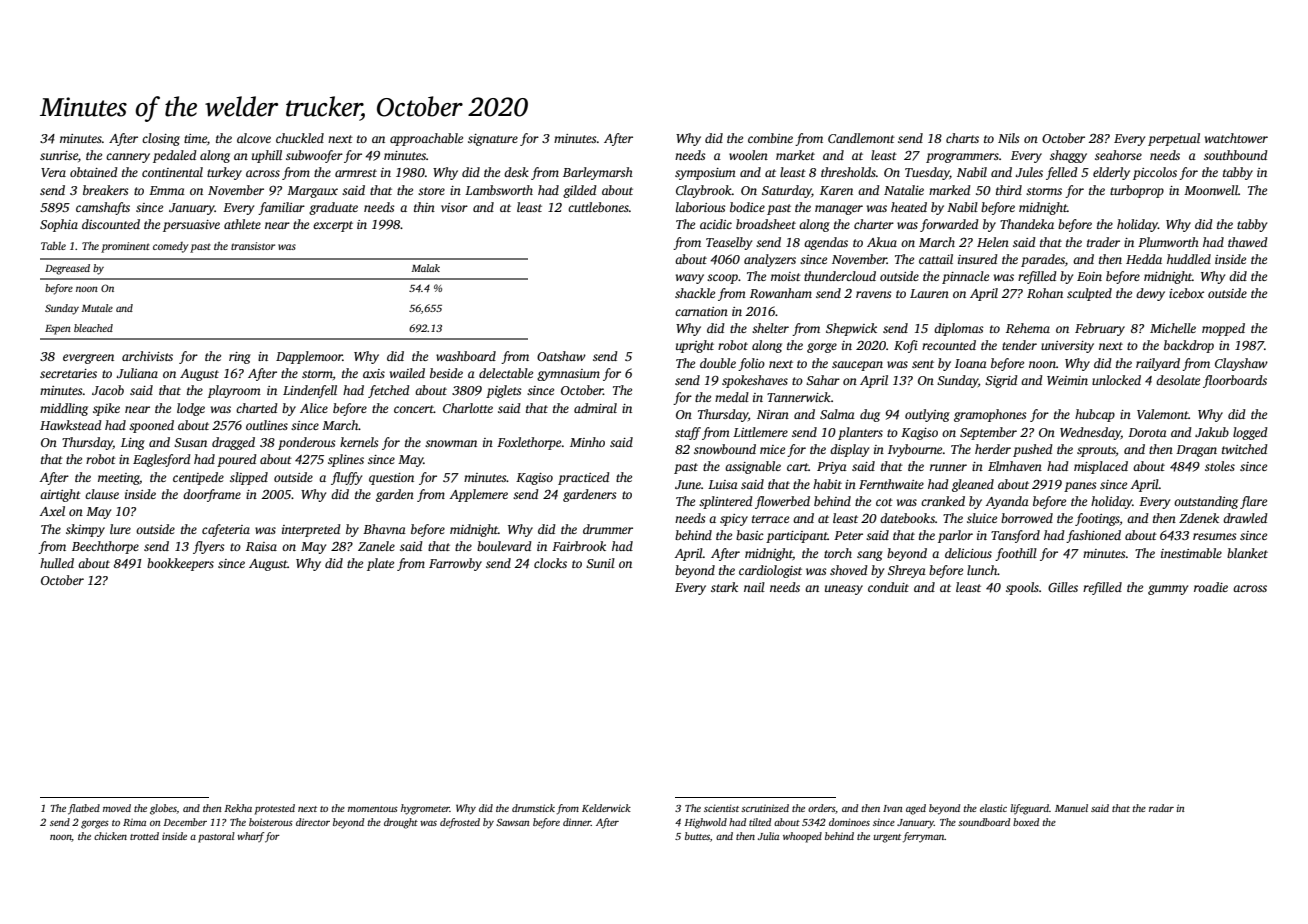 Image resolution: width=1308 pixels, height=924 pixels. Describe the element at coordinates (180, 564) in the image. I see `bookkeepers` at that location.
